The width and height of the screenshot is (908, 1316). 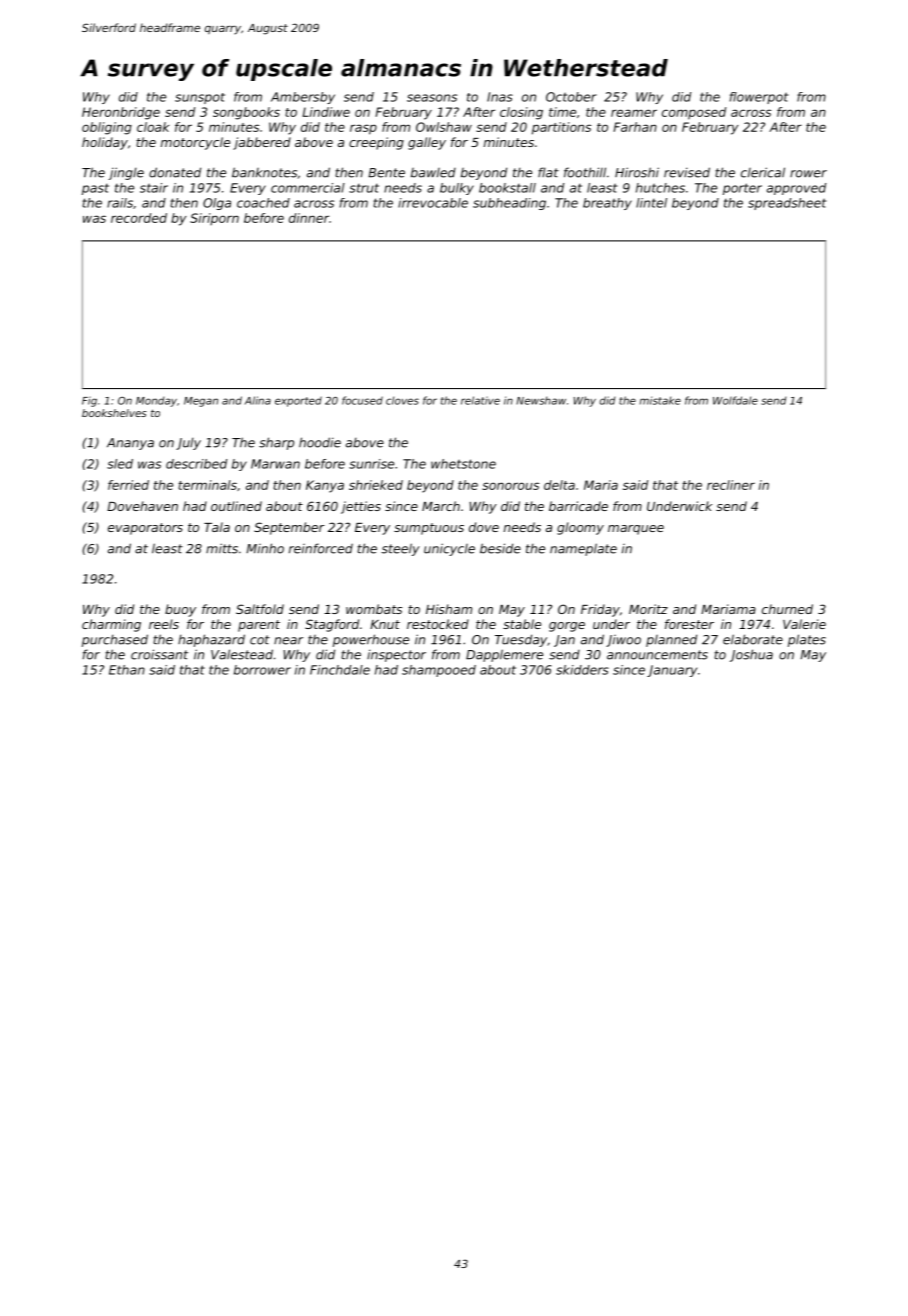 I want to click on skidders, so click(x=582, y=670).
